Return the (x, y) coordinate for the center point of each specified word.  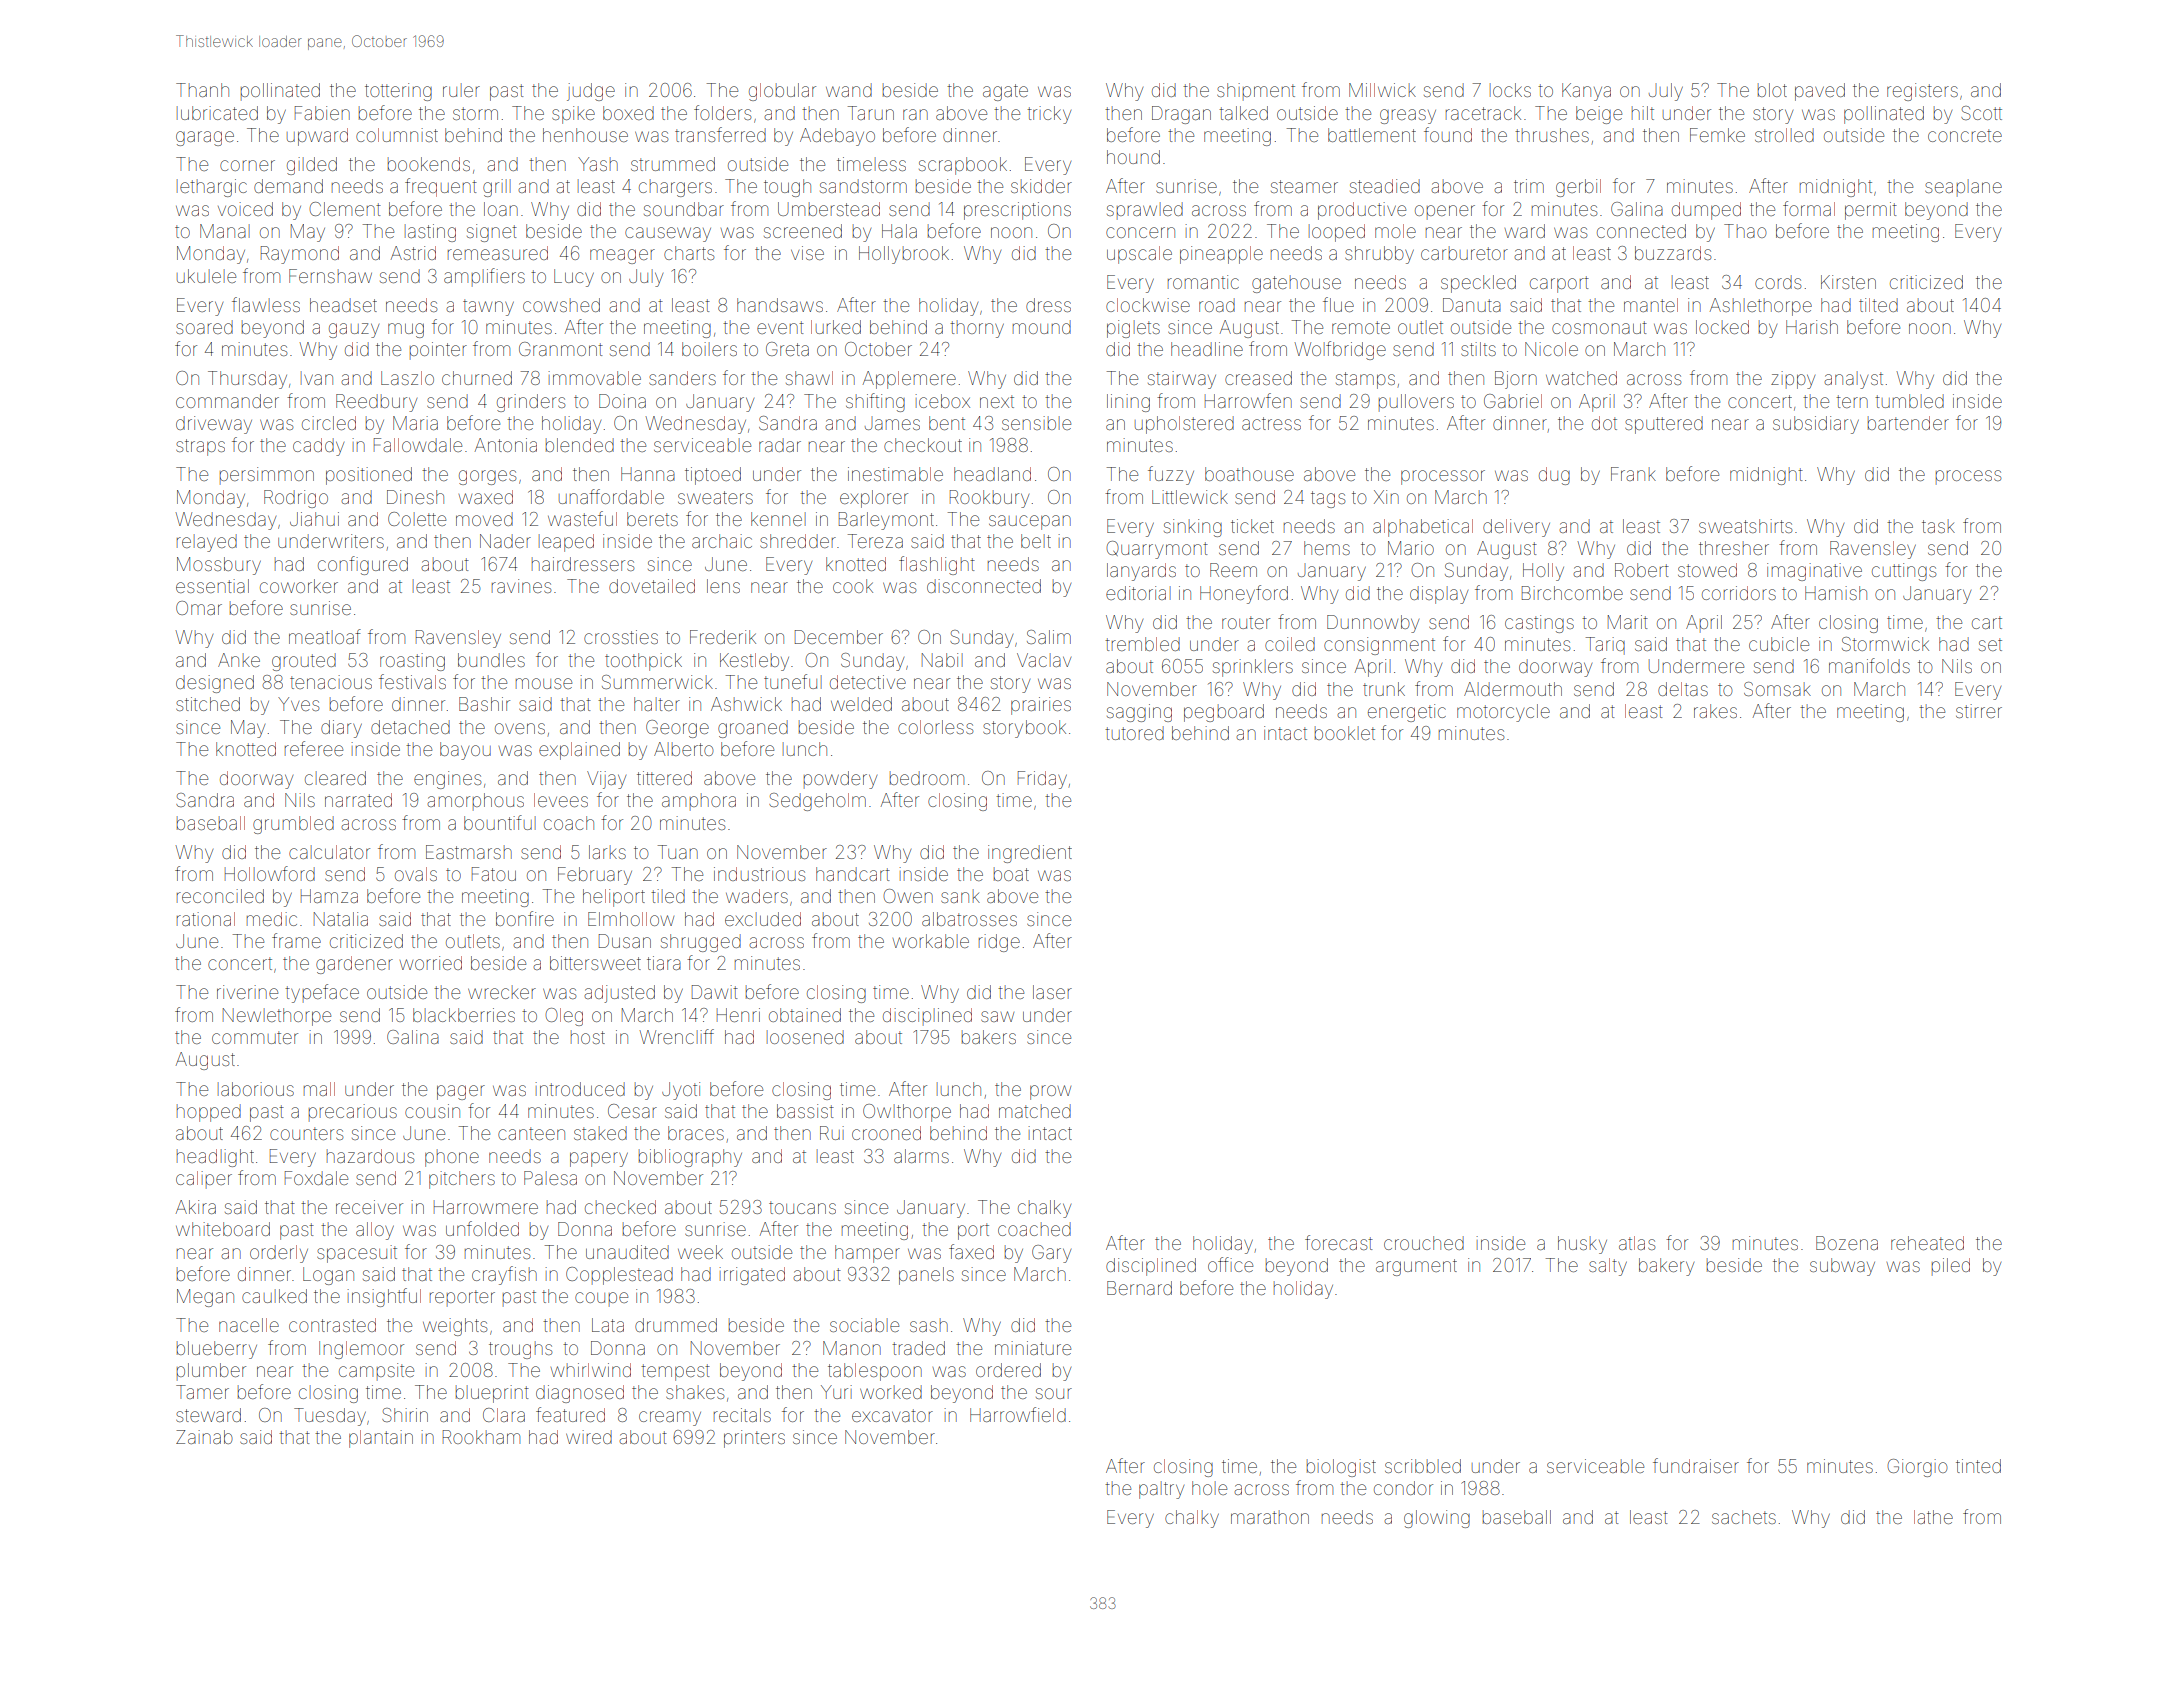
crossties (621, 637)
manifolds (1869, 665)
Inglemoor (361, 1350)
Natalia (341, 919)
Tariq (1605, 646)
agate (1005, 92)
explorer (874, 499)
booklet (1345, 733)
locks (1510, 90)
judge (591, 92)
